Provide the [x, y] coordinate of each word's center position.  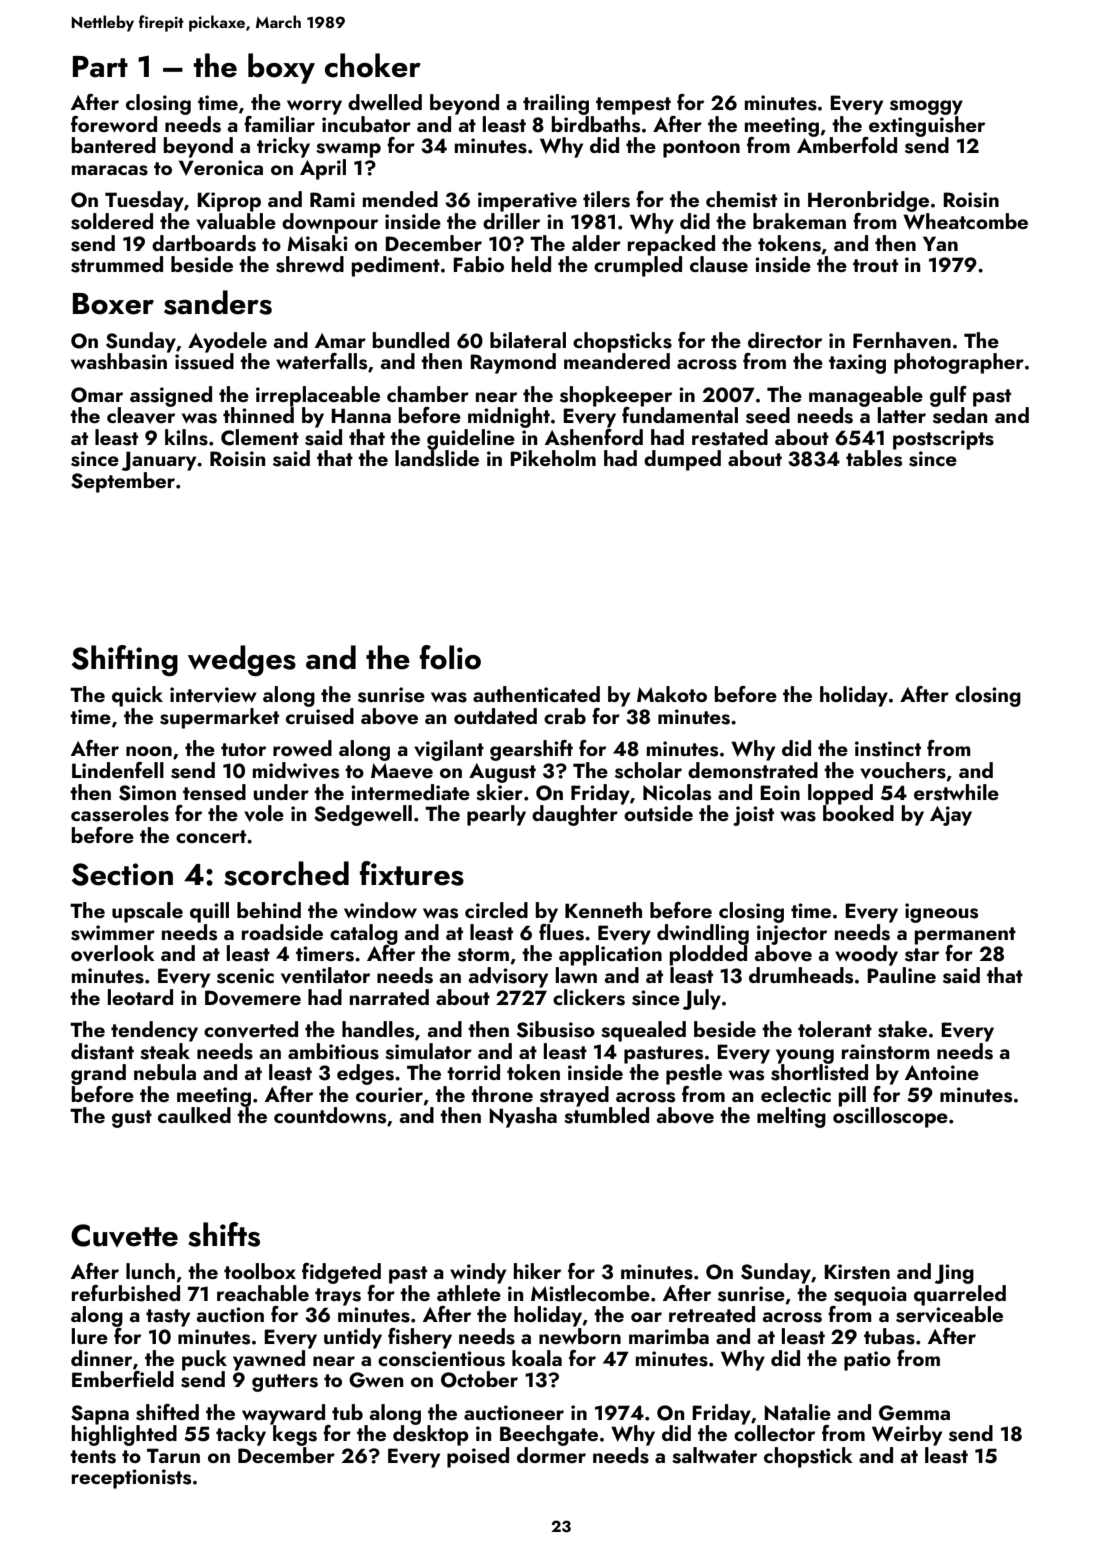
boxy [281, 68]
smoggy [926, 107]
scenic [245, 976]
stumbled [606, 1115]
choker [373, 65]
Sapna [100, 1415]
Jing [954, 1274]
